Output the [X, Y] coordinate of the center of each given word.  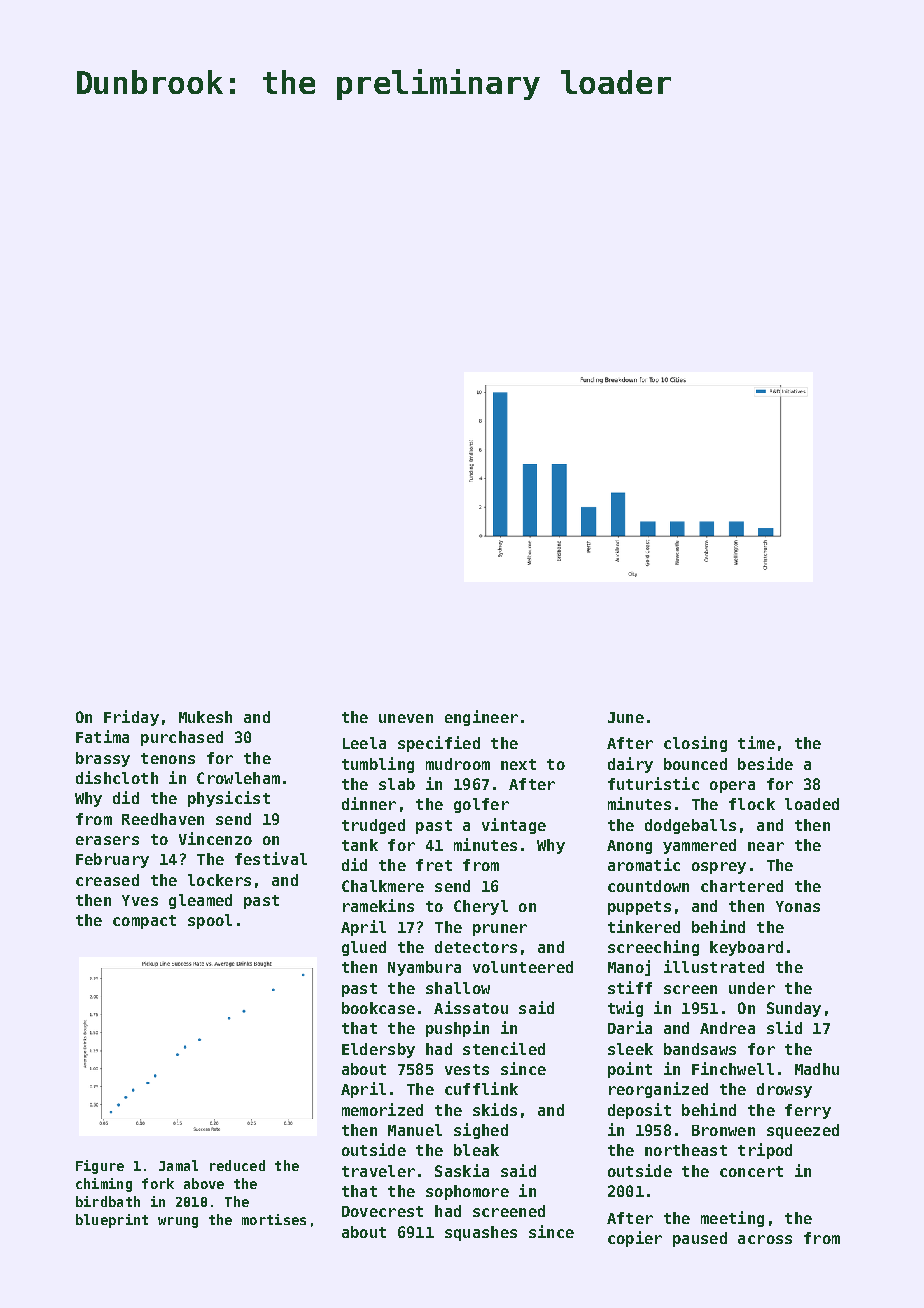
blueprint [112, 1221]
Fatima [102, 736]
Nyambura [424, 968]
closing [695, 744]
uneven [406, 718]
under [752, 988]
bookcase [378, 1008]
